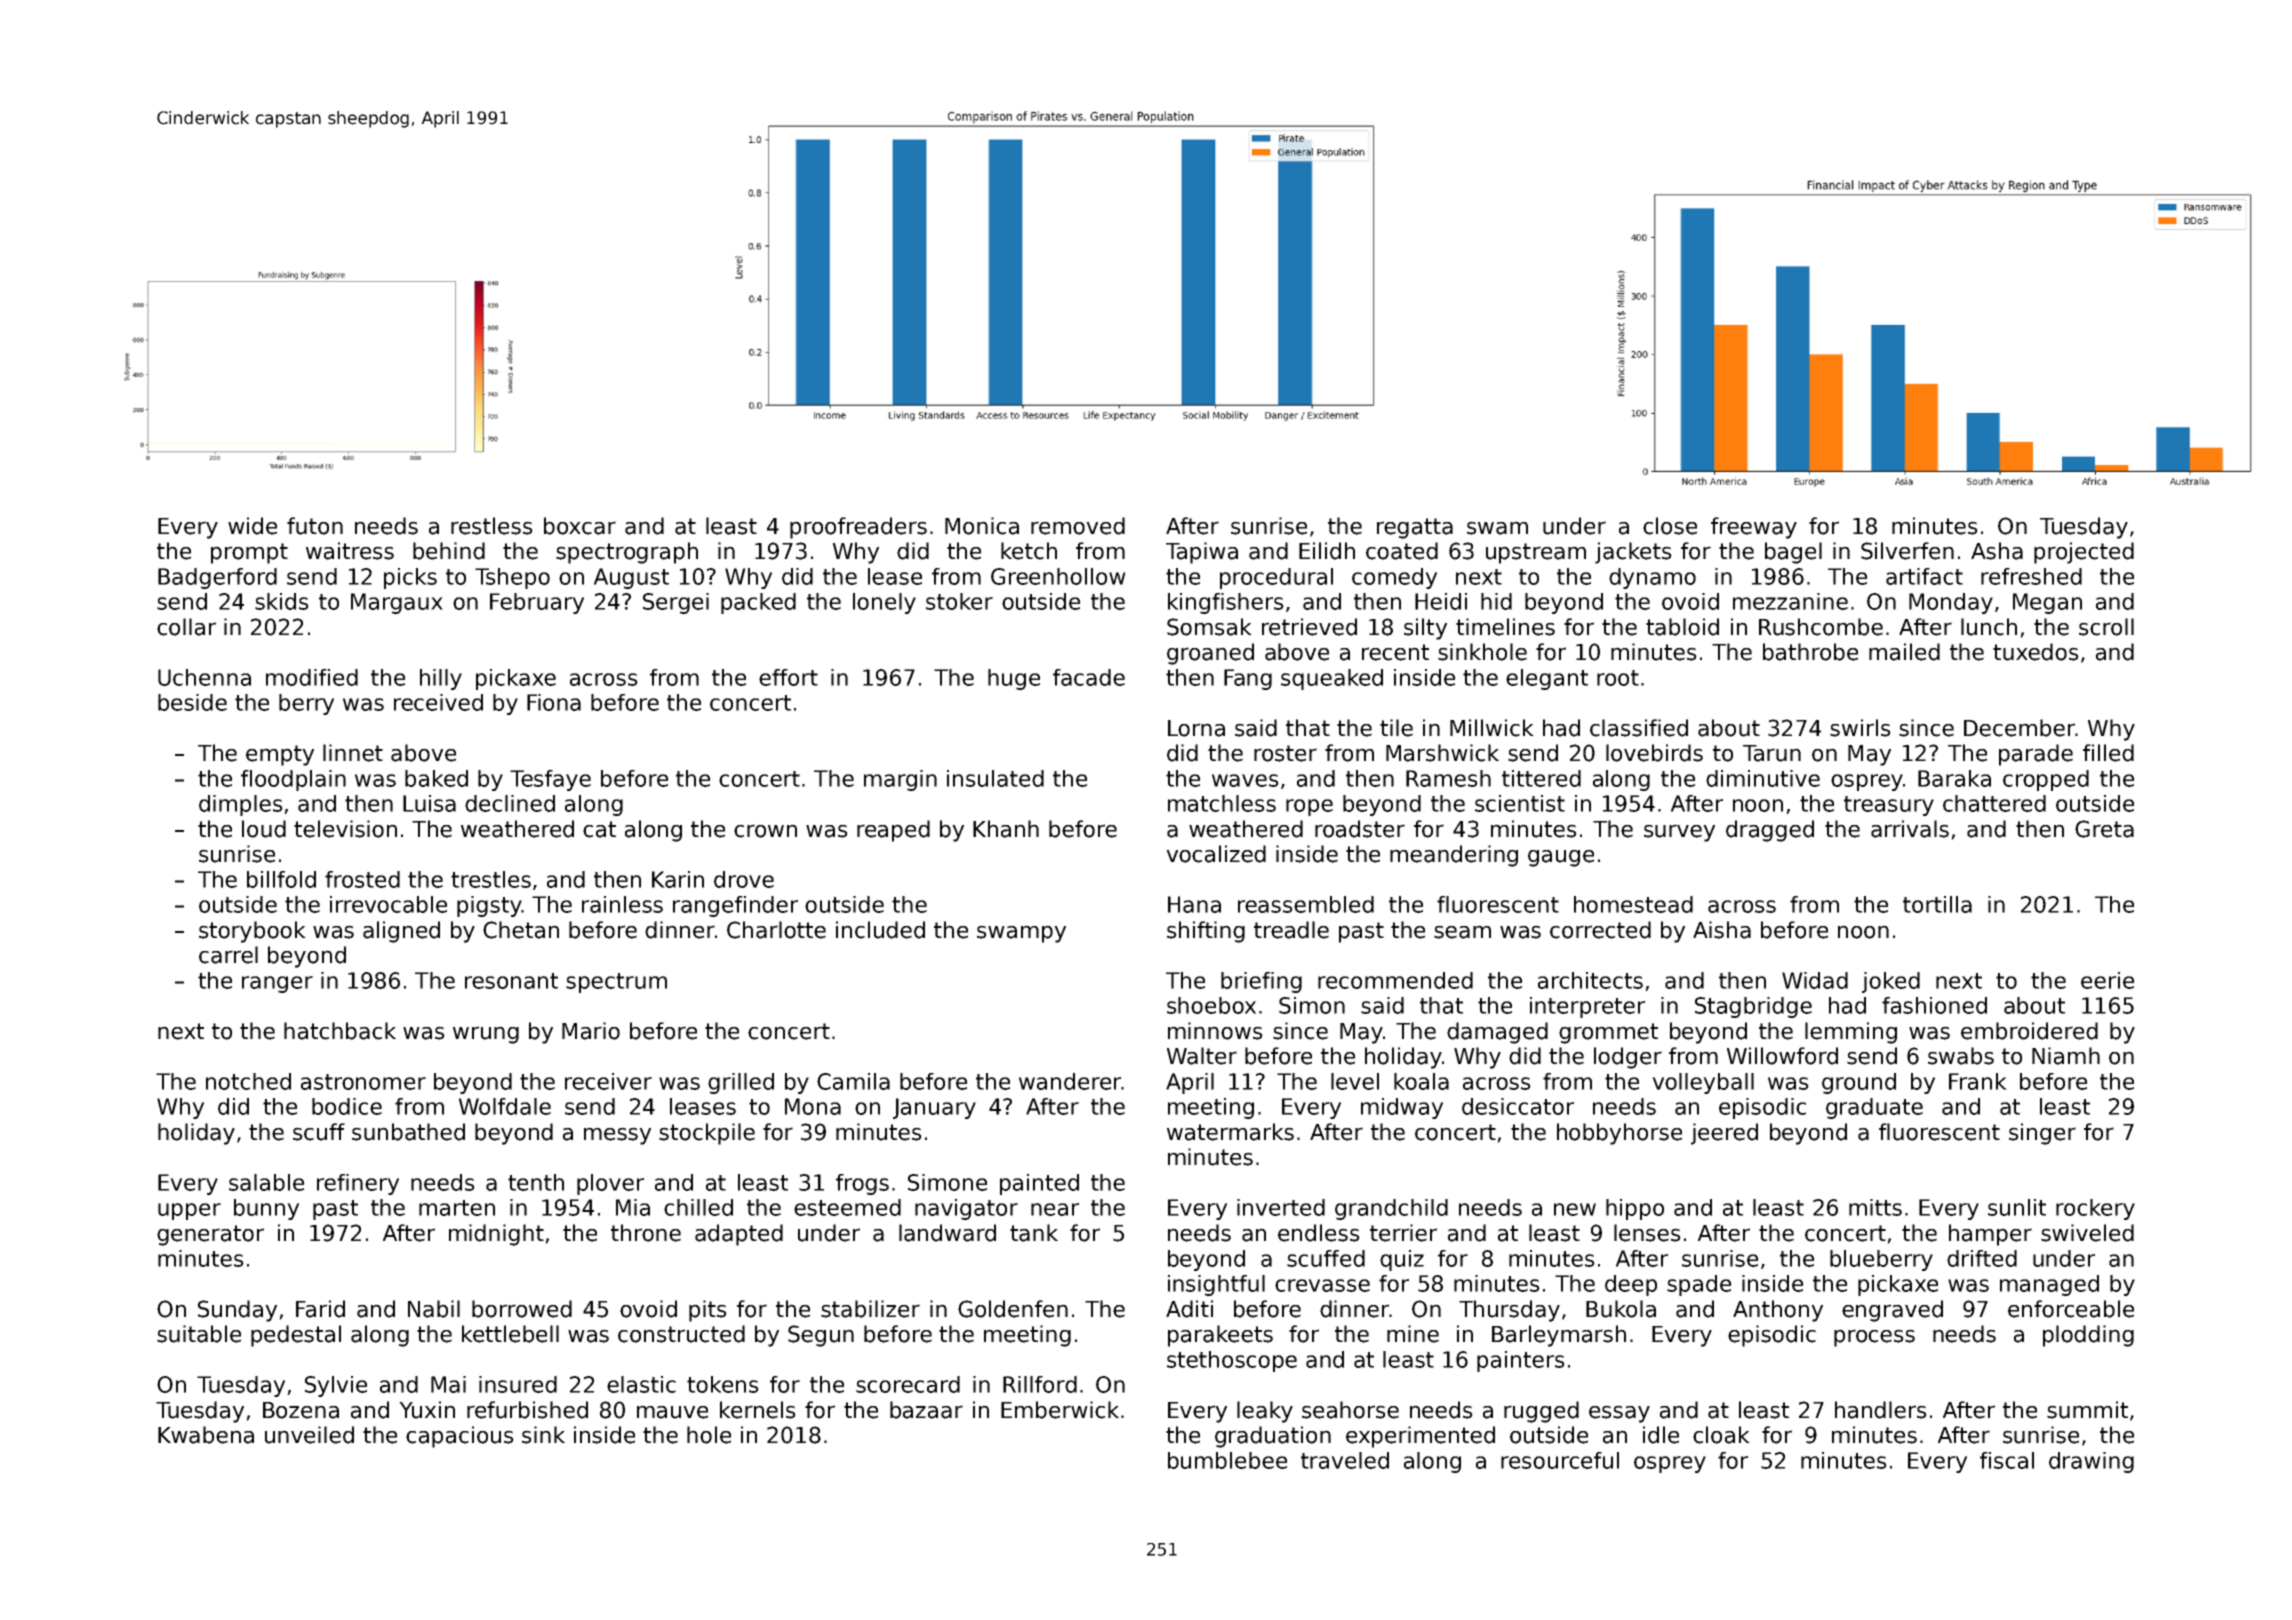 The image size is (2292, 1620). I want to click on treadle, so click(1291, 930).
